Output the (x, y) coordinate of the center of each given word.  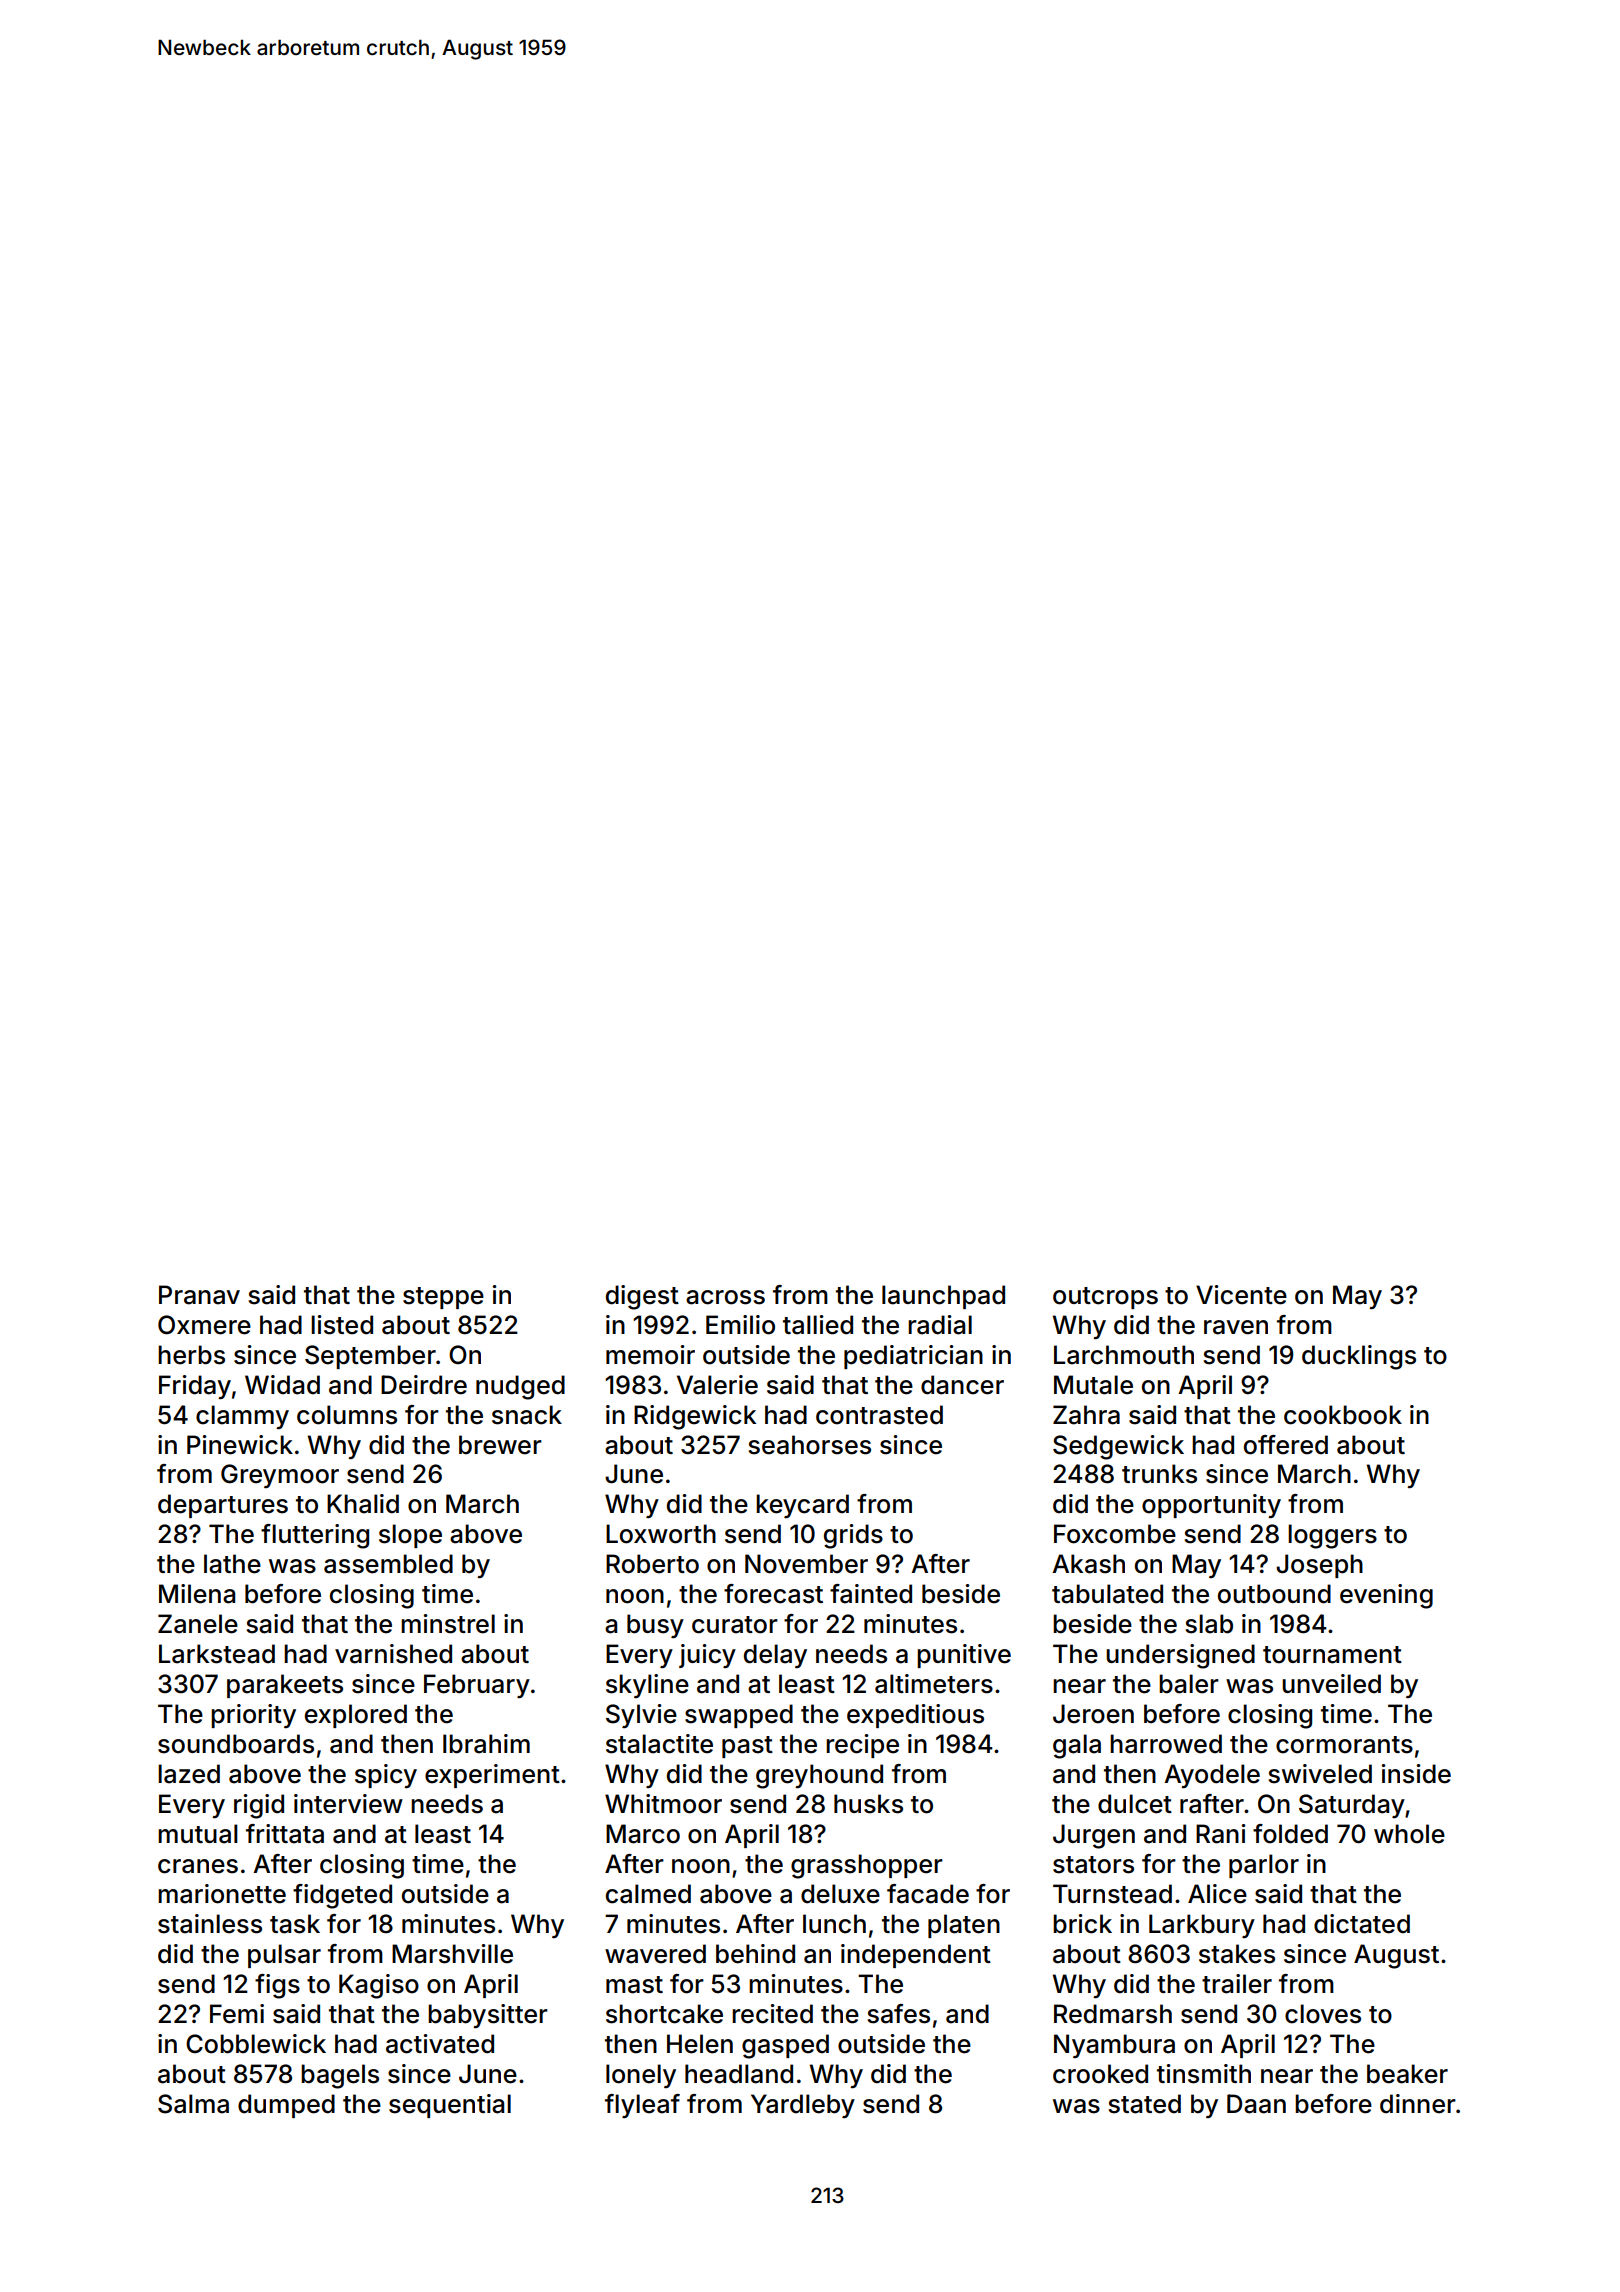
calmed (648, 1894)
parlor (1264, 1866)
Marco (643, 1834)
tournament (1332, 1655)
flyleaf (642, 2106)
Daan (1256, 2104)
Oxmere (204, 1325)
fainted (871, 1594)
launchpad (943, 1297)
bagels (340, 2076)
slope (410, 1536)
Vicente (1241, 1295)
